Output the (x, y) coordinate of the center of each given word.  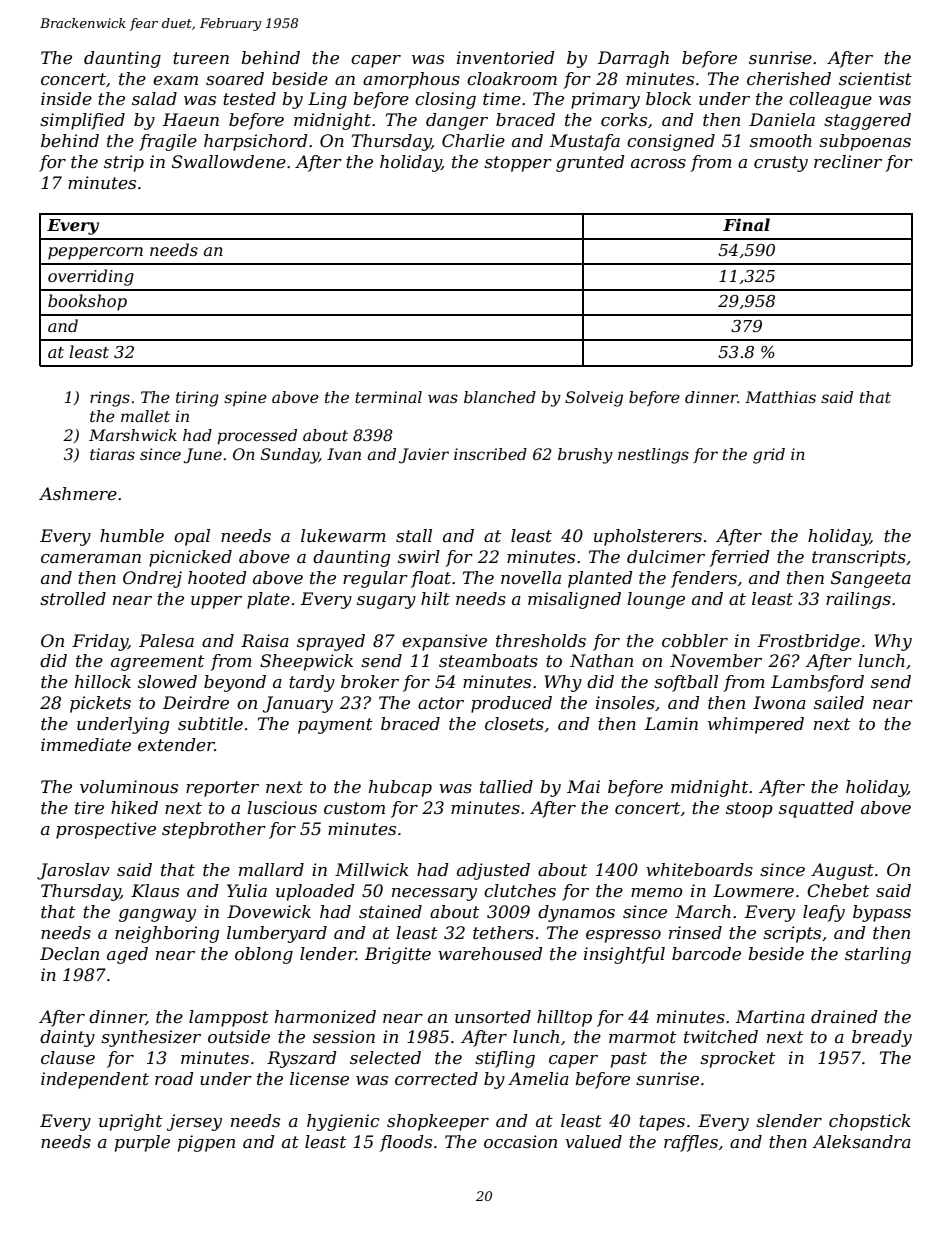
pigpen (206, 1143)
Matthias (780, 397)
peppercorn (95, 253)
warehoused (490, 954)
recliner (848, 162)
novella (531, 577)
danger (457, 121)
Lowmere (753, 891)
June (202, 456)
